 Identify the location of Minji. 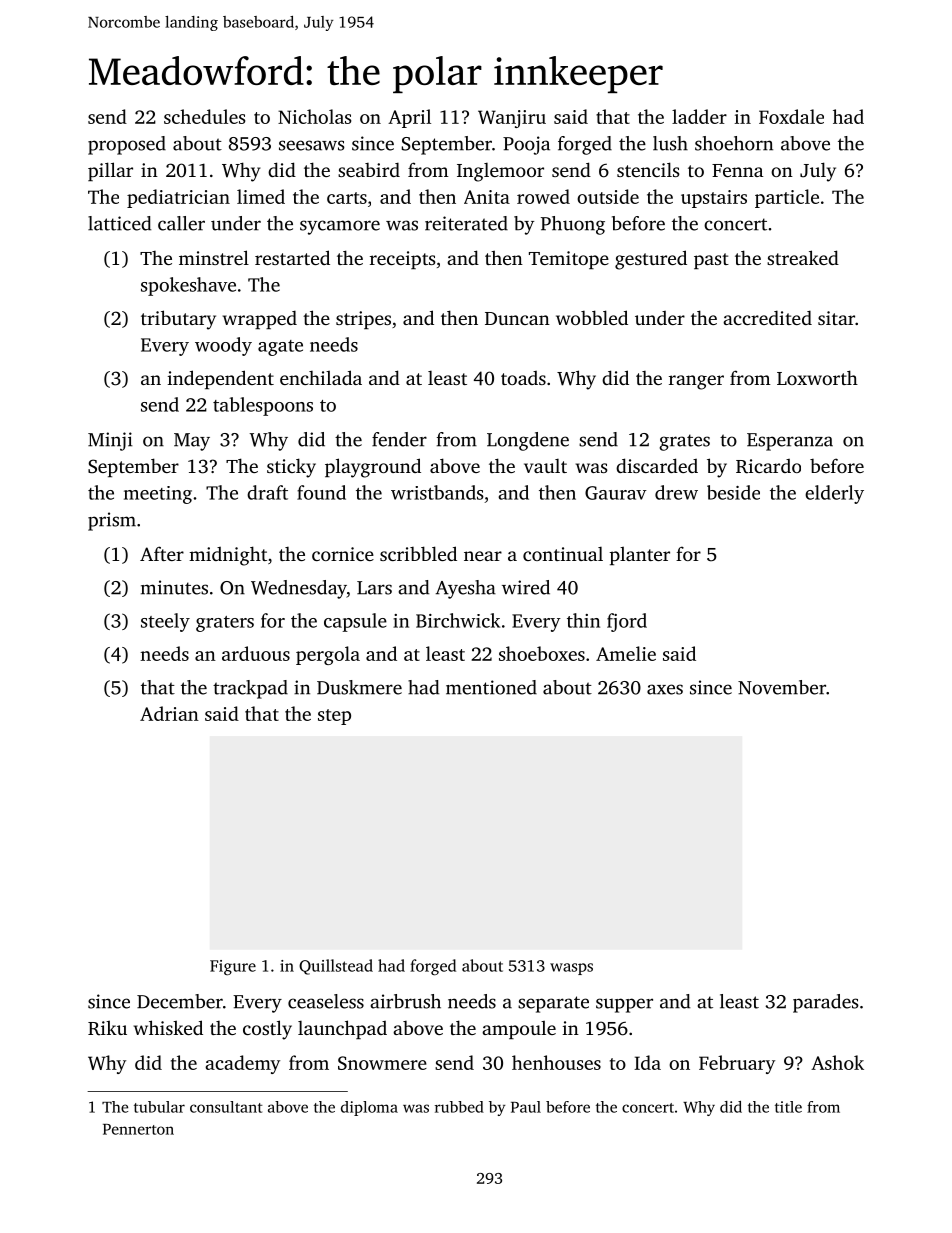
(110, 441).
